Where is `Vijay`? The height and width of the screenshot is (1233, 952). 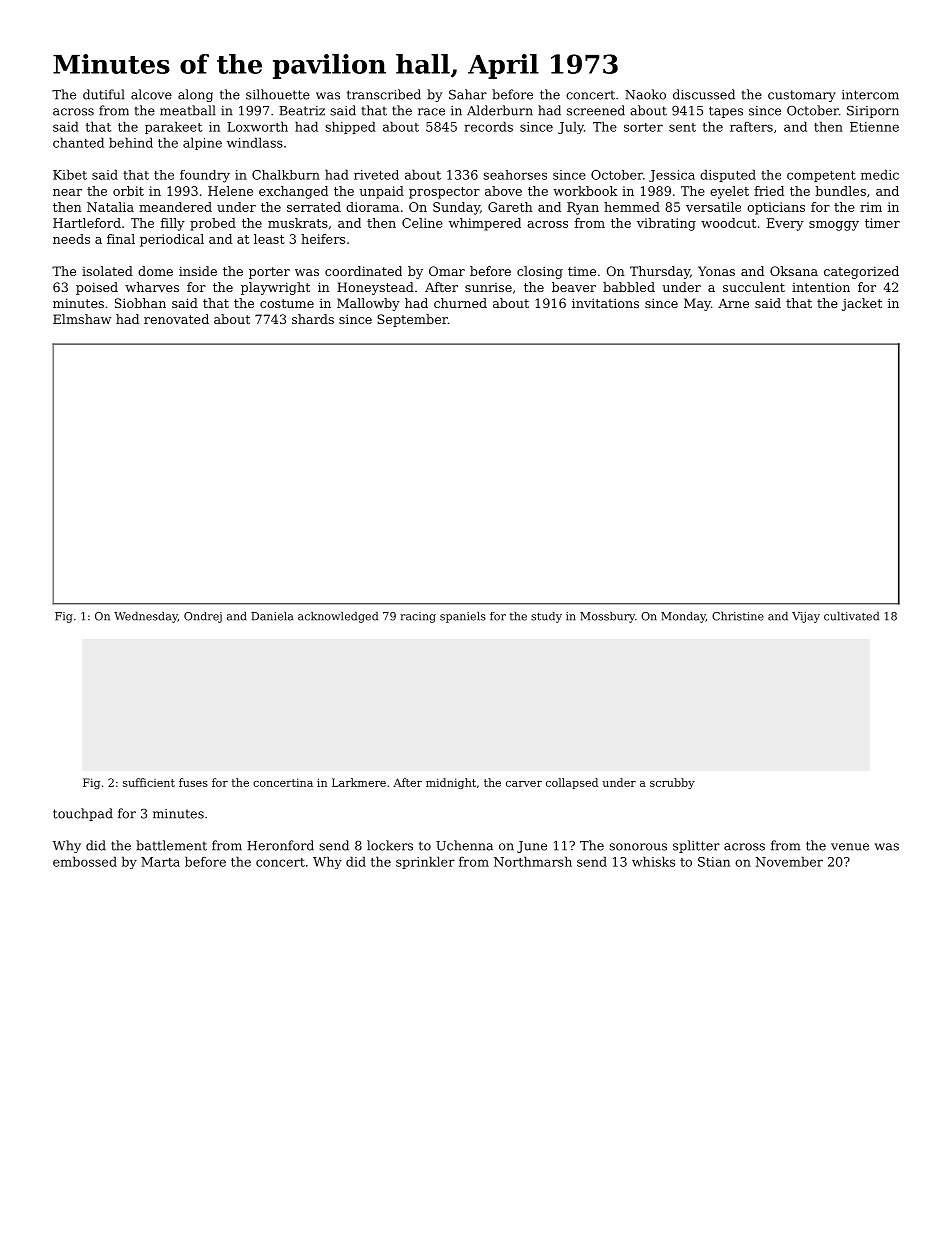 Vijay is located at coordinates (806, 617).
